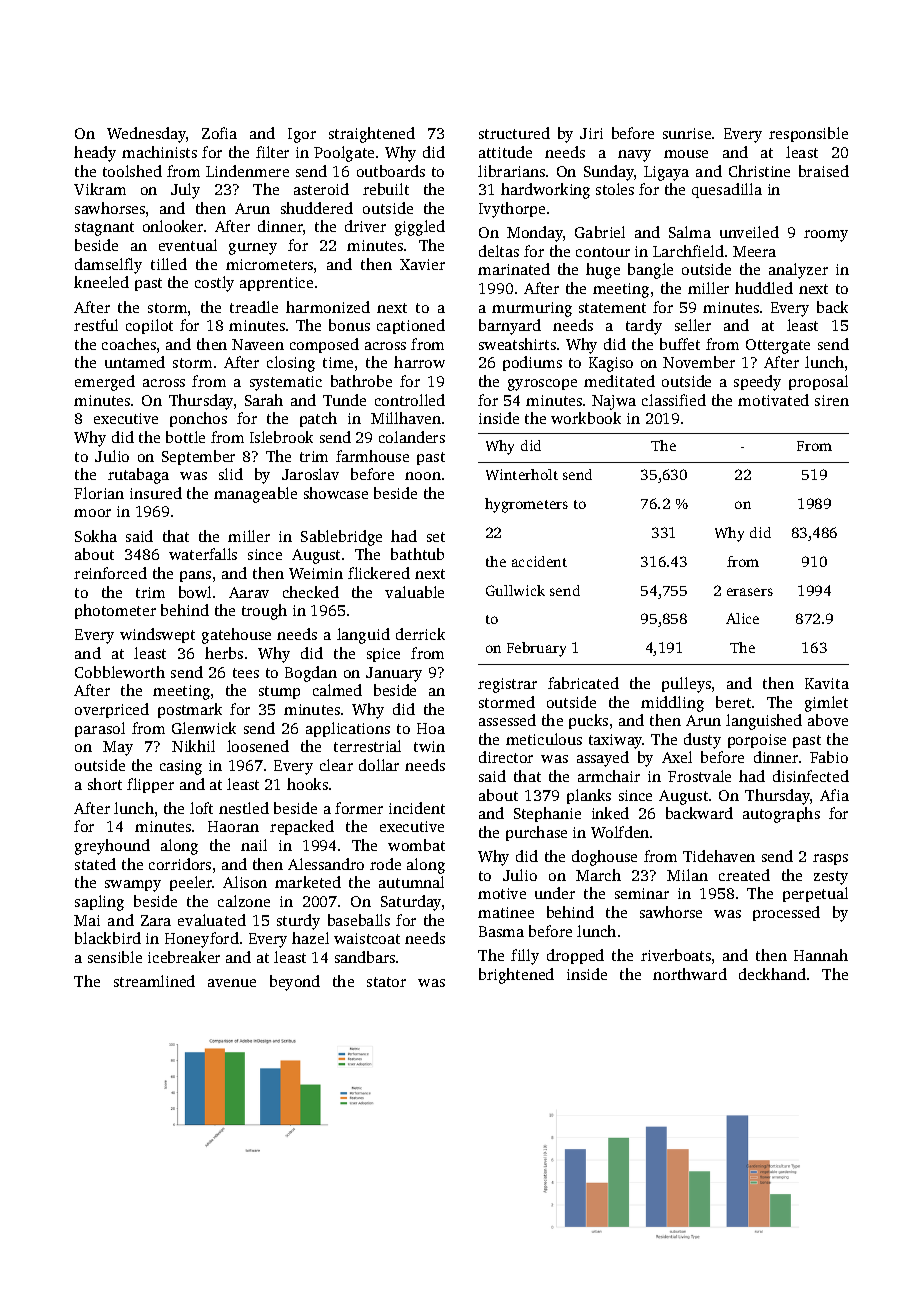 The image size is (924, 1308). What do you see at coordinates (95, 154) in the screenshot?
I see `heady` at bounding box center [95, 154].
